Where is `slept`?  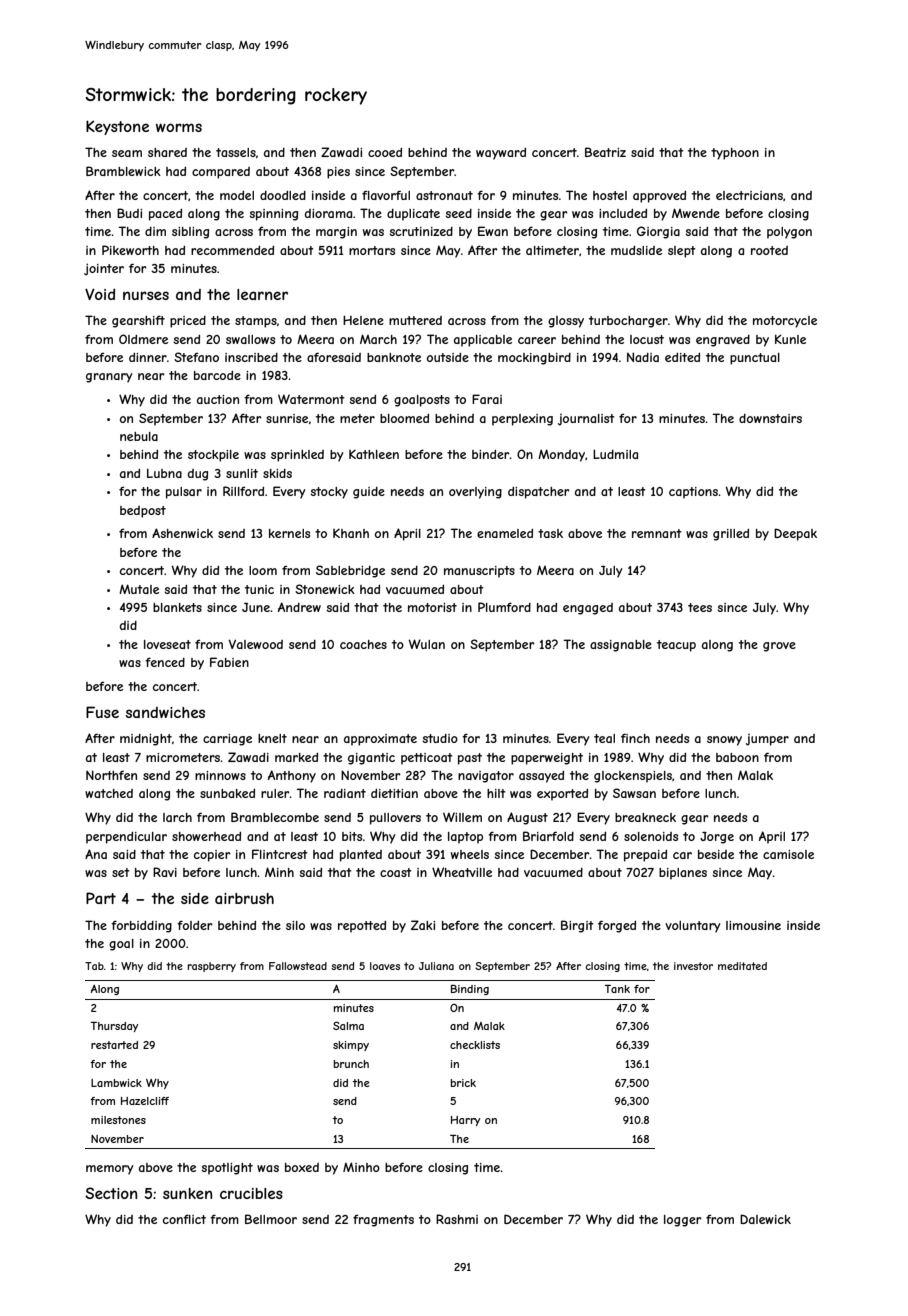 slept is located at coordinates (682, 252).
